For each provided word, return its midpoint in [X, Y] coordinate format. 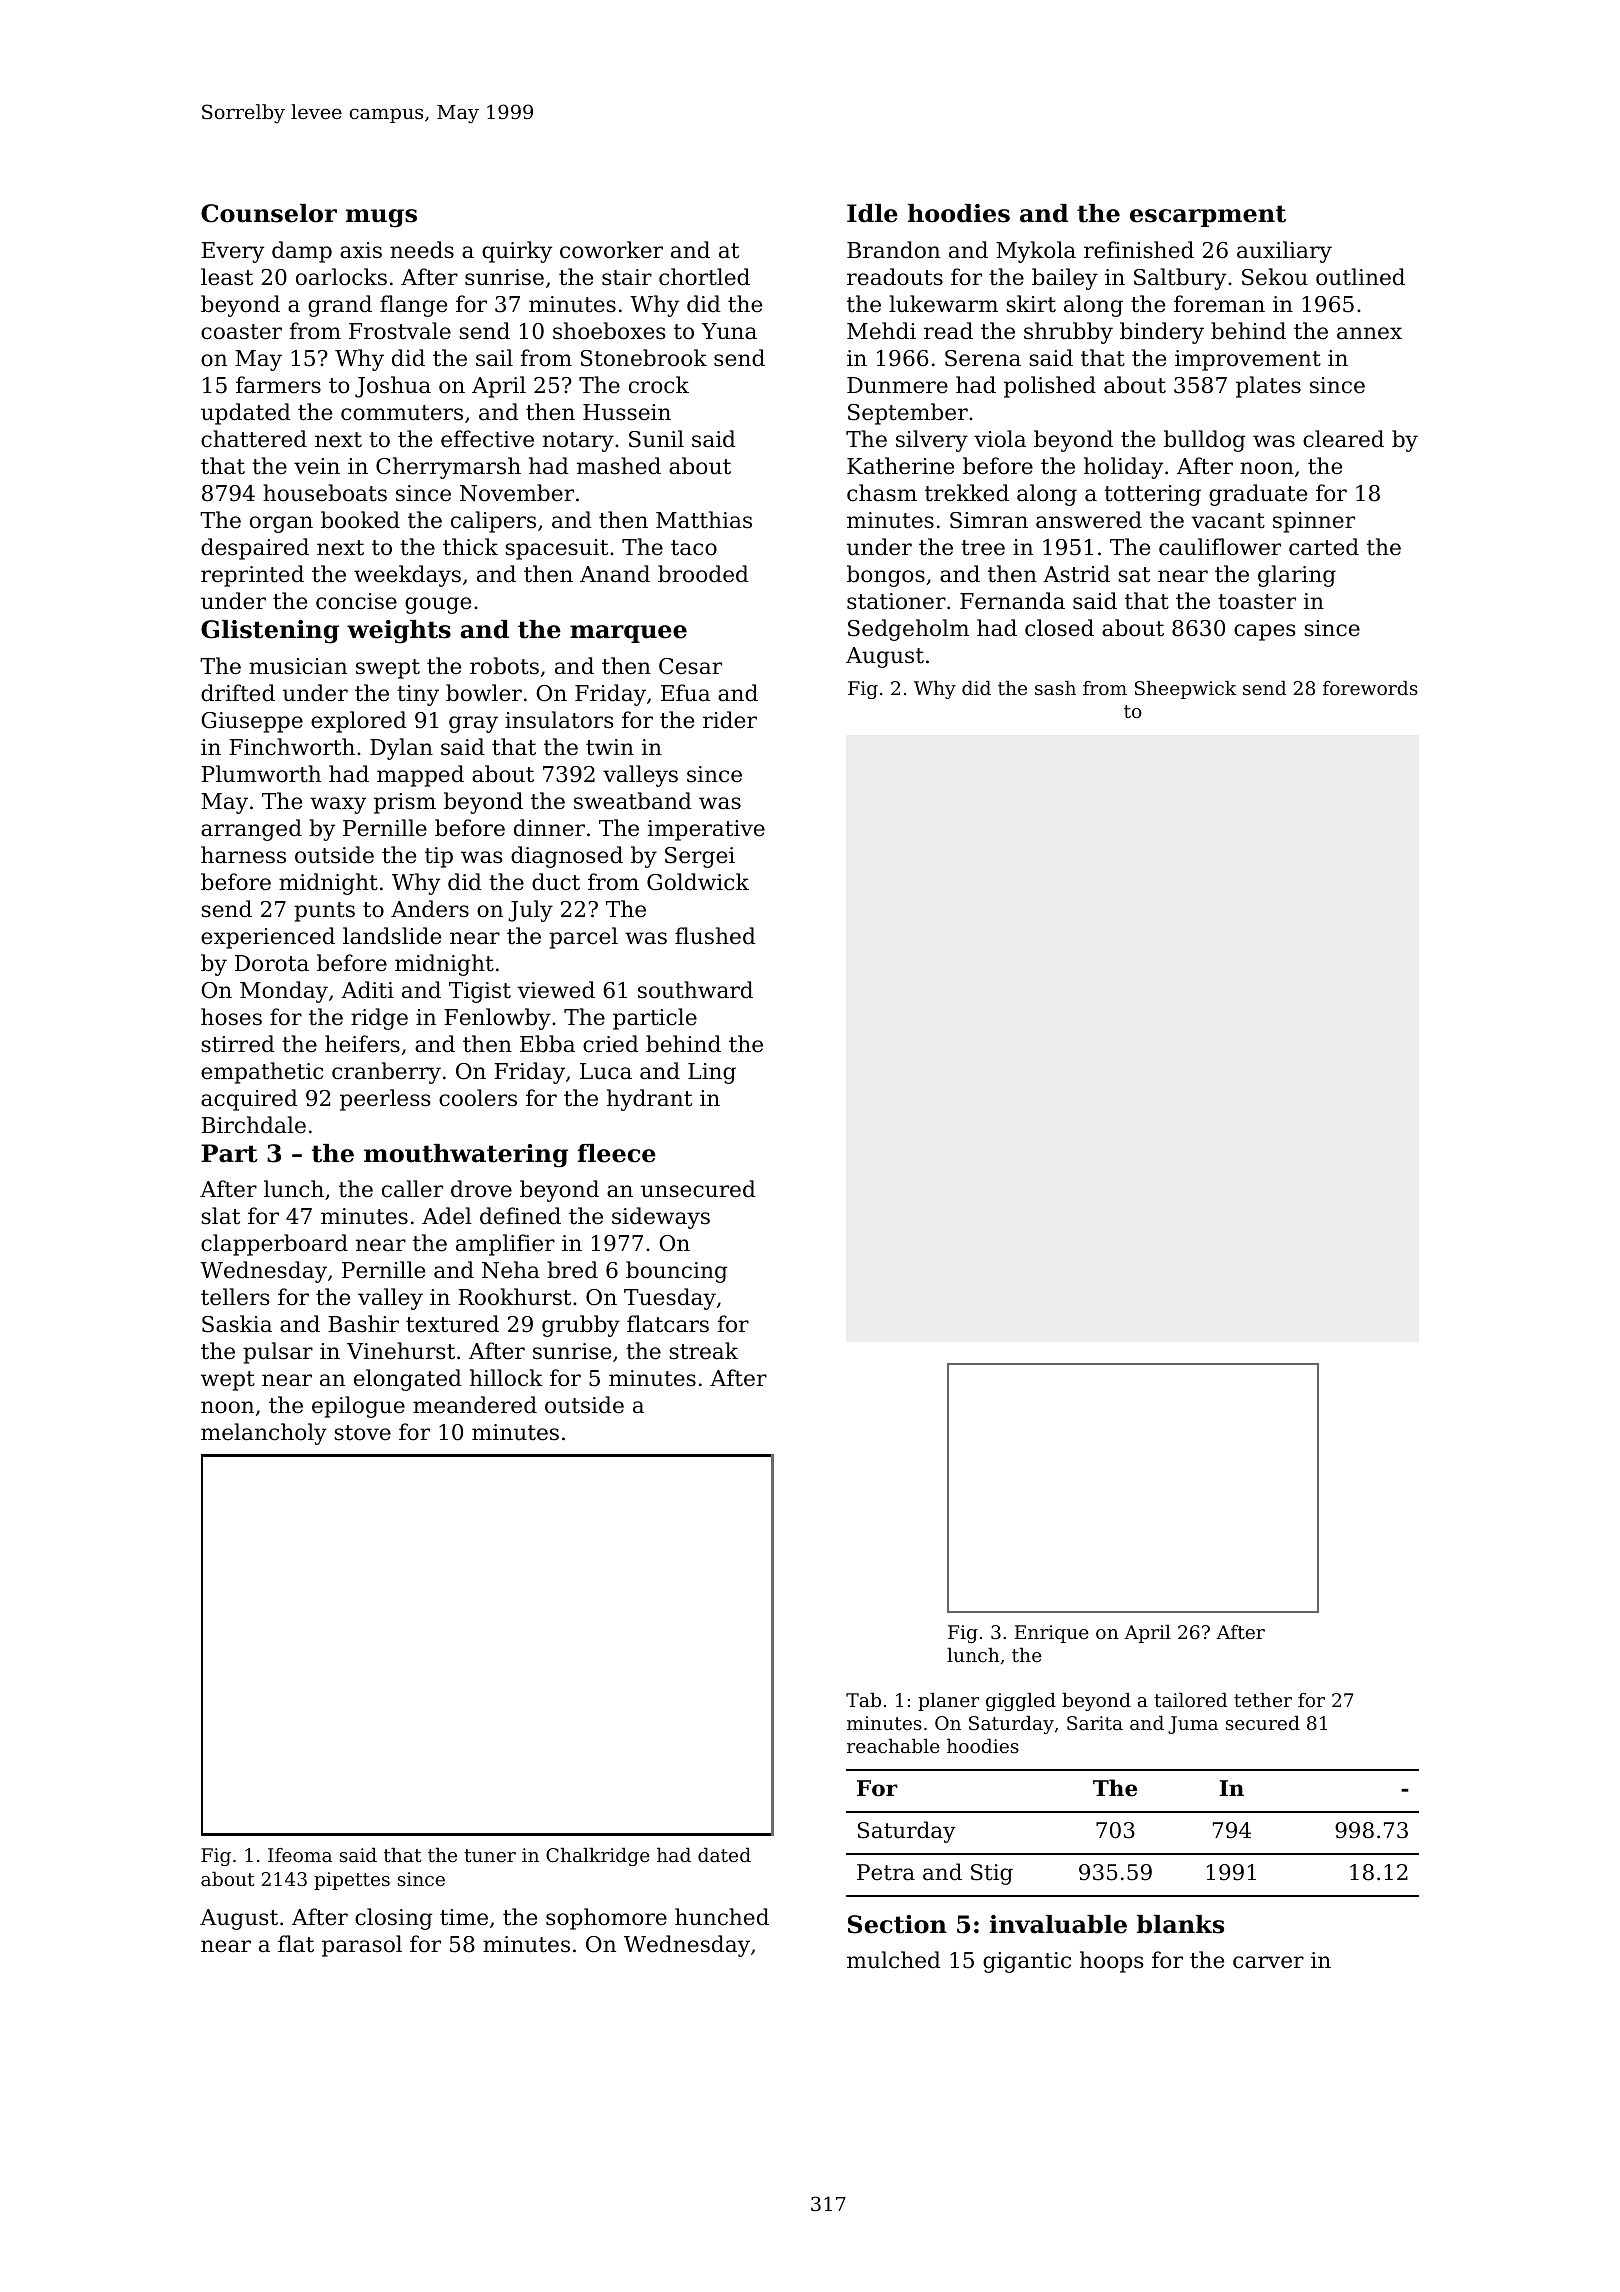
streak [703, 1351]
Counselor [269, 213]
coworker [611, 250]
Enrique [1052, 1634]
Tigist [480, 992]
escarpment [1208, 216]
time [464, 1917]
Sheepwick [1185, 690]
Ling [712, 1073]
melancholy [264, 1434]
